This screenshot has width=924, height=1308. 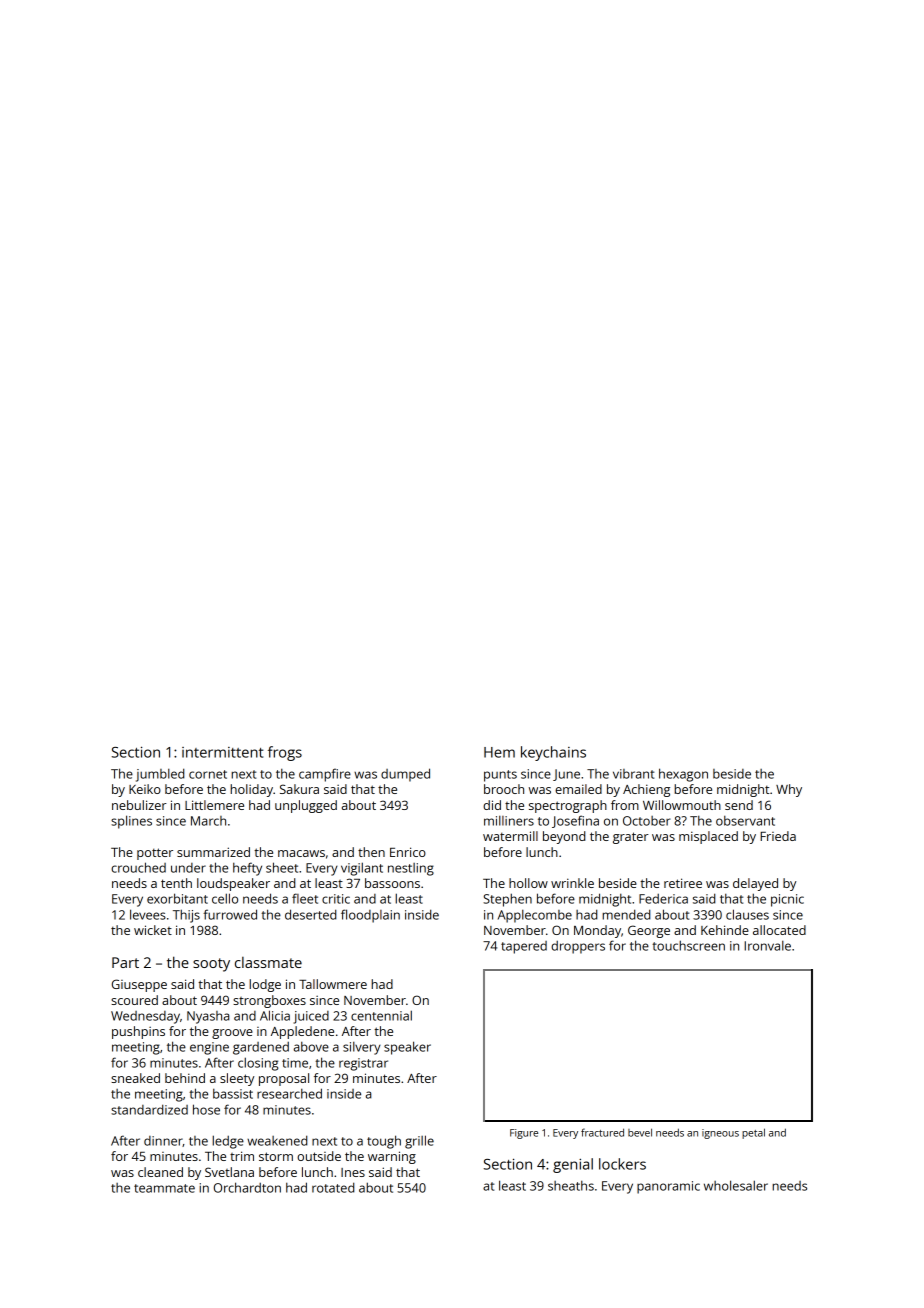 What do you see at coordinates (333, 984) in the screenshot?
I see `Tallowmere` at bounding box center [333, 984].
